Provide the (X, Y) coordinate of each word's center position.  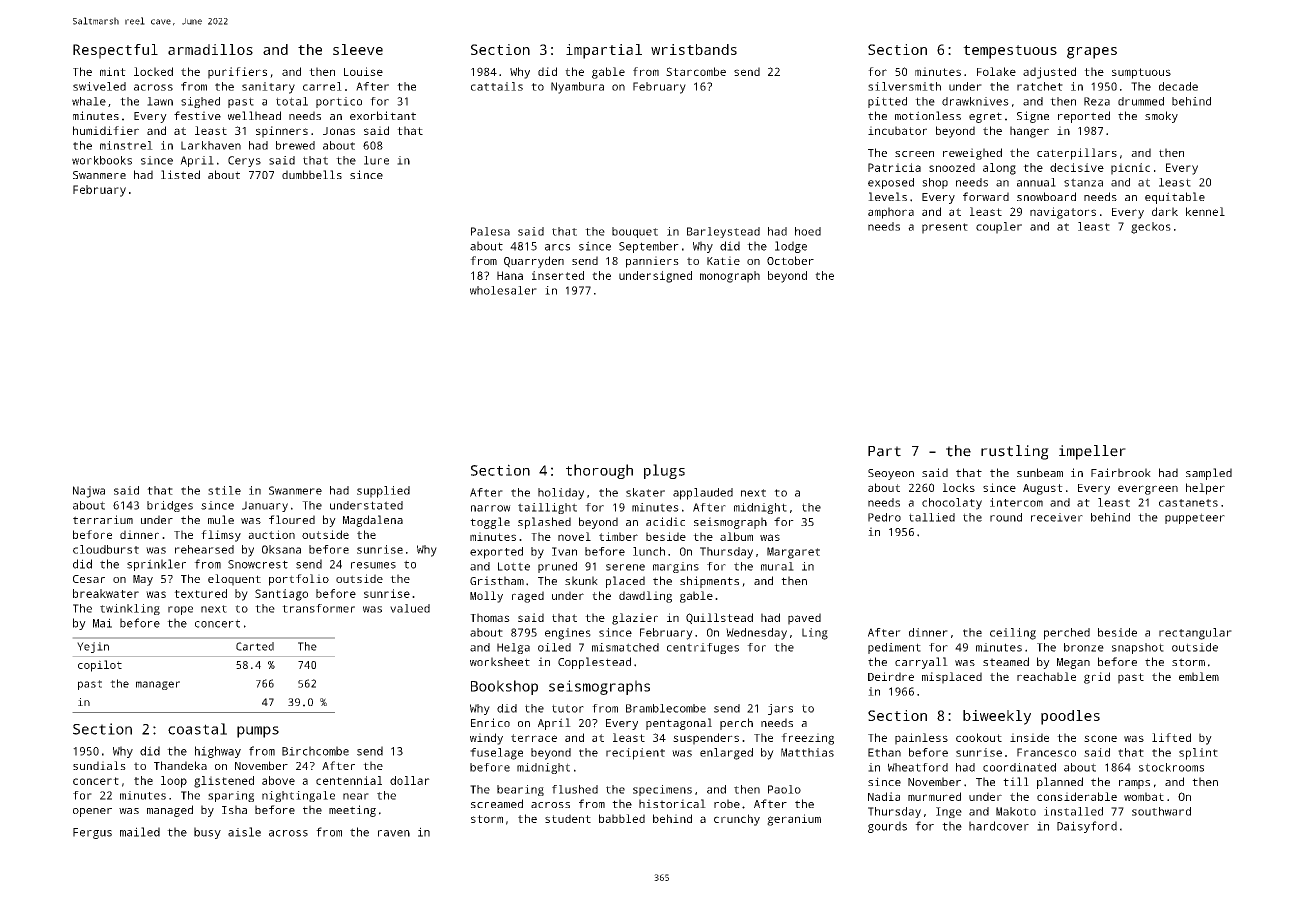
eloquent (234, 580)
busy (207, 833)
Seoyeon (891, 474)
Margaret (793, 553)
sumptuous (1141, 73)
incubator (897, 130)
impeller (1092, 452)
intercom (1016, 502)
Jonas (339, 131)
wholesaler (503, 290)
